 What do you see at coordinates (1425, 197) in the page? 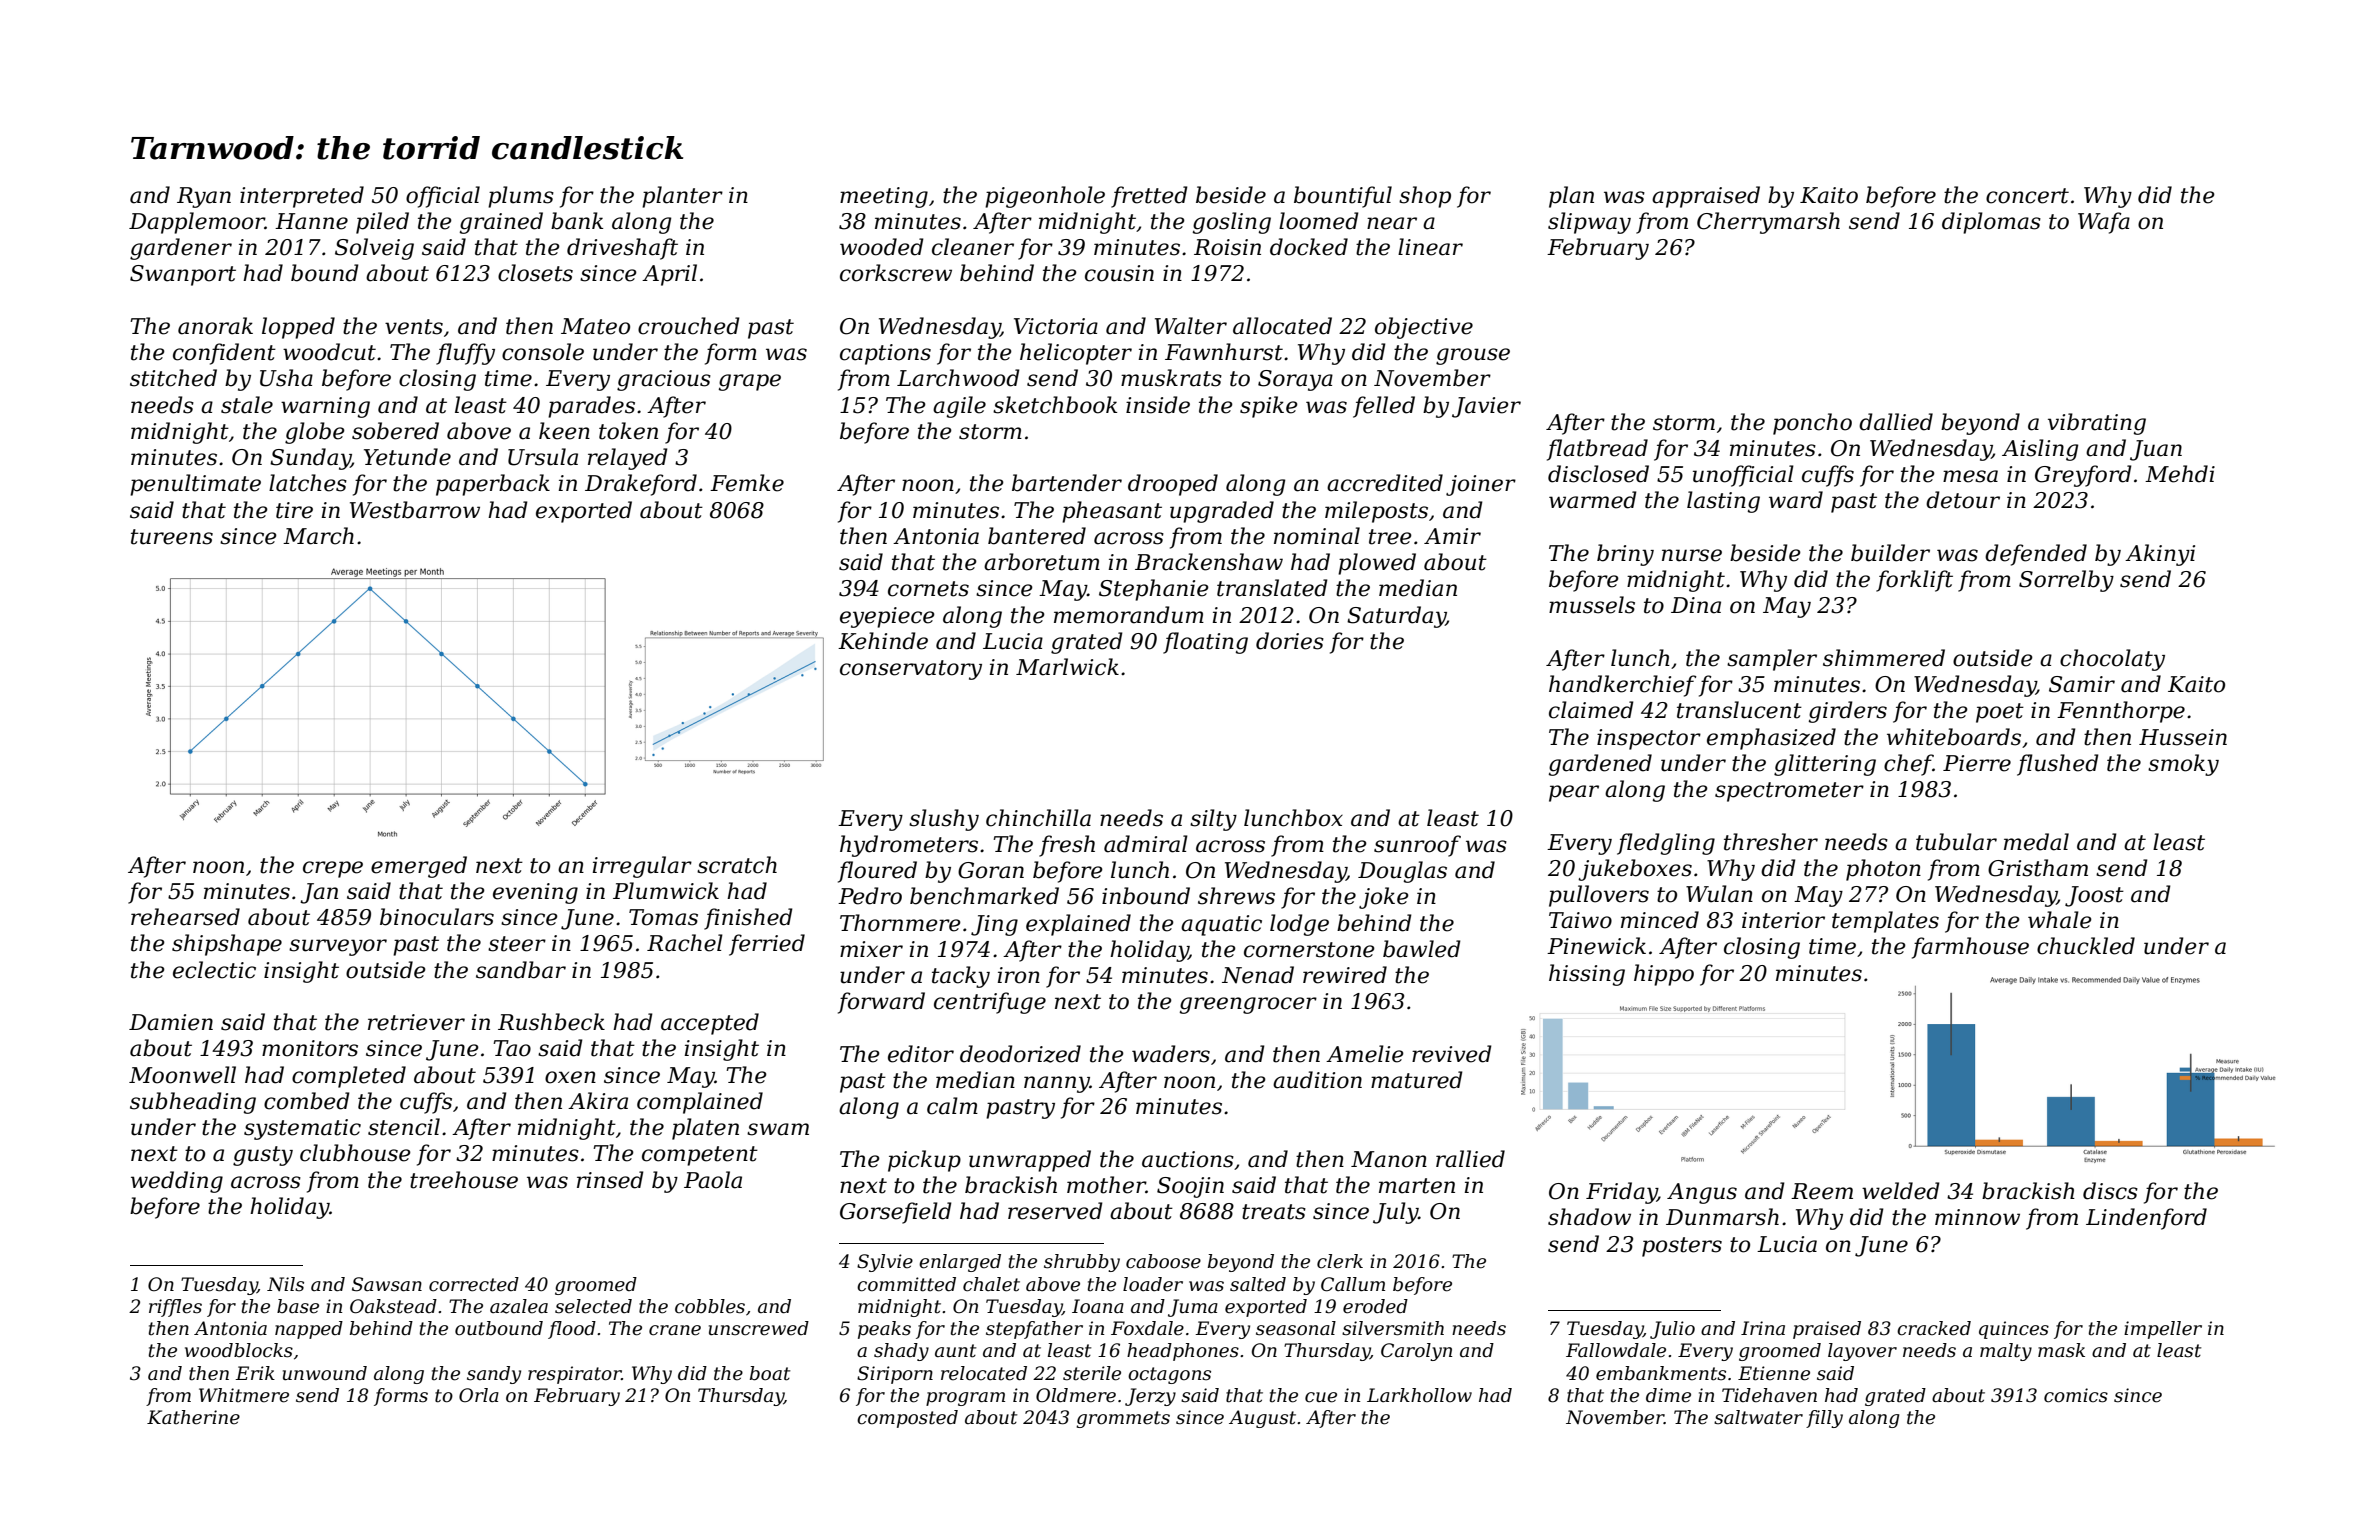
I see `shop` at bounding box center [1425, 197].
